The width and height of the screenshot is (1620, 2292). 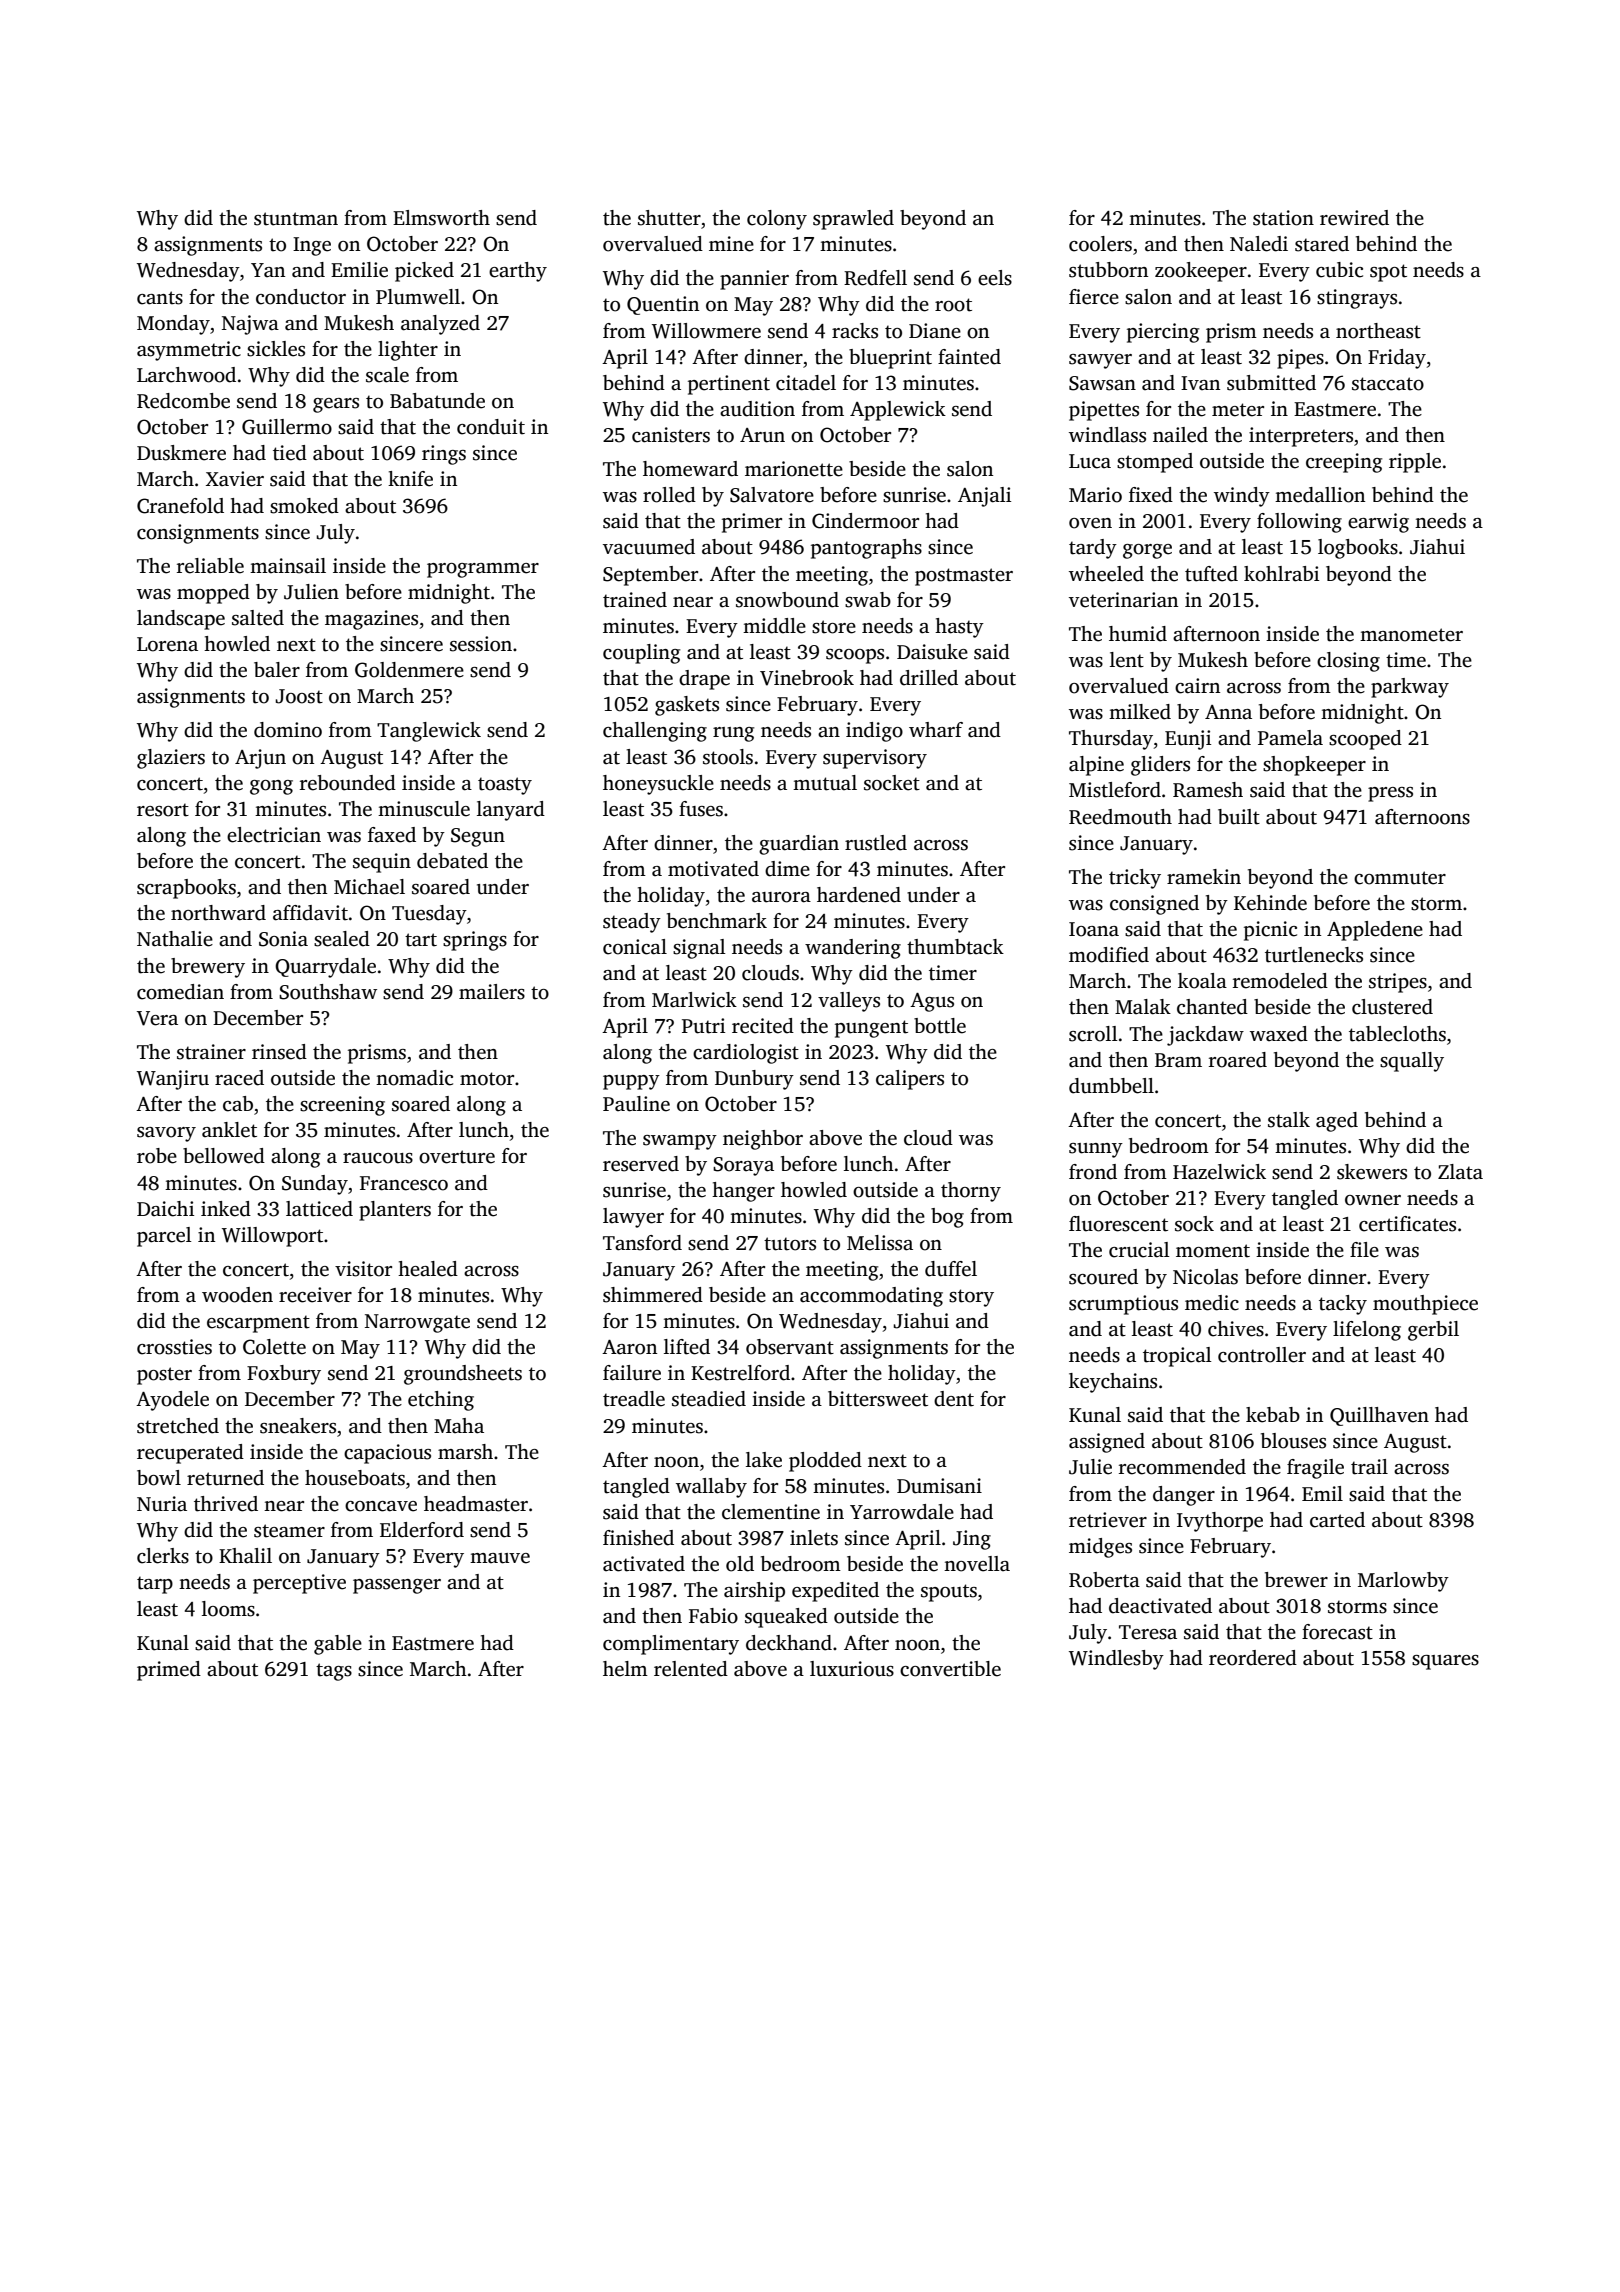 What do you see at coordinates (955, 947) in the screenshot?
I see `thumbtack` at bounding box center [955, 947].
